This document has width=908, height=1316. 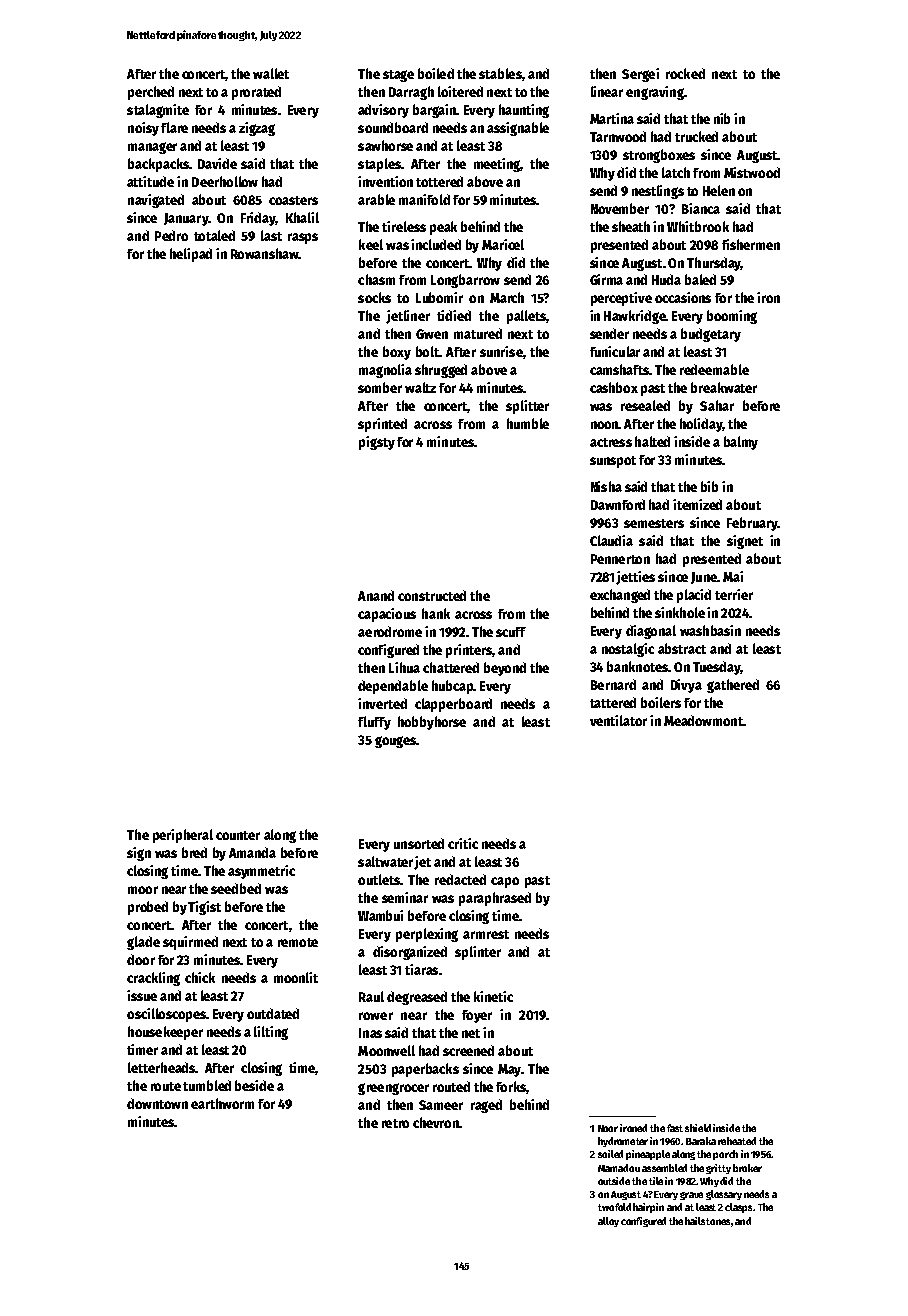 What do you see at coordinates (738, 1208) in the document?
I see `clasps` at bounding box center [738, 1208].
